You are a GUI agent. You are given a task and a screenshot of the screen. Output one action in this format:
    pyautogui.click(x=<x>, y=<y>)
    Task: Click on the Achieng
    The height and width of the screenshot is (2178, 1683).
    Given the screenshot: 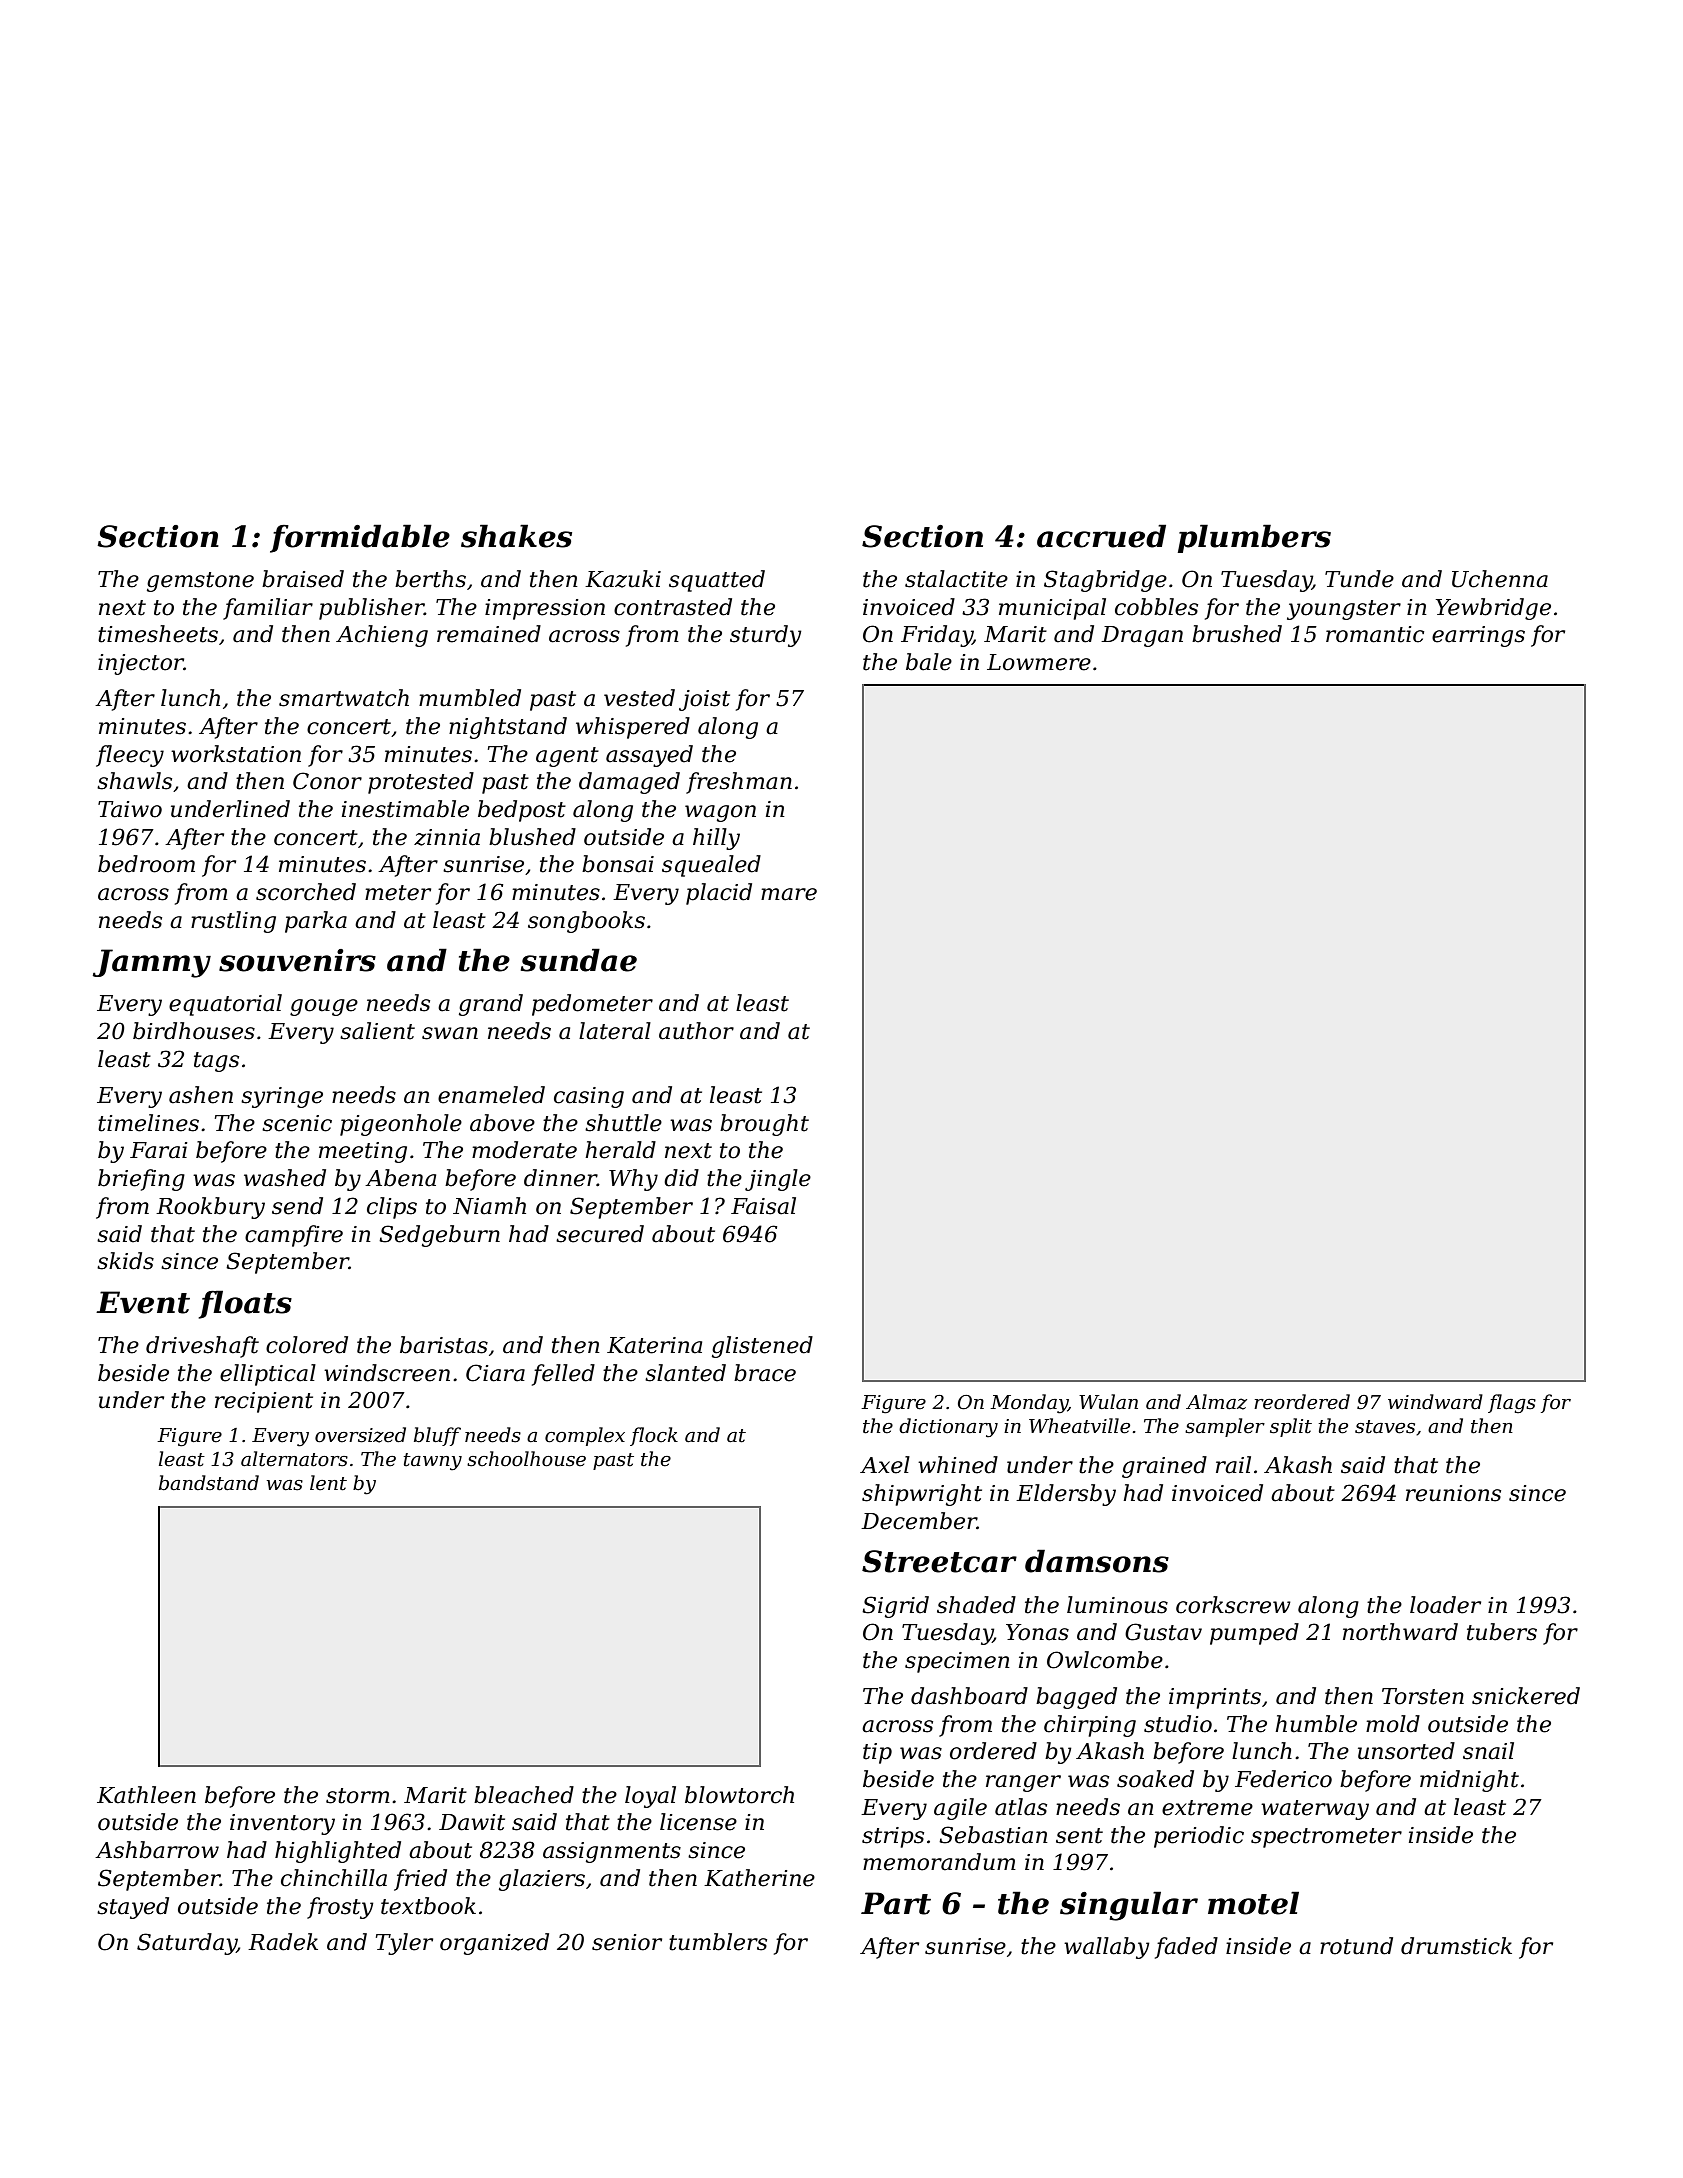 What is the action you would take?
    pyautogui.click(x=382, y=636)
